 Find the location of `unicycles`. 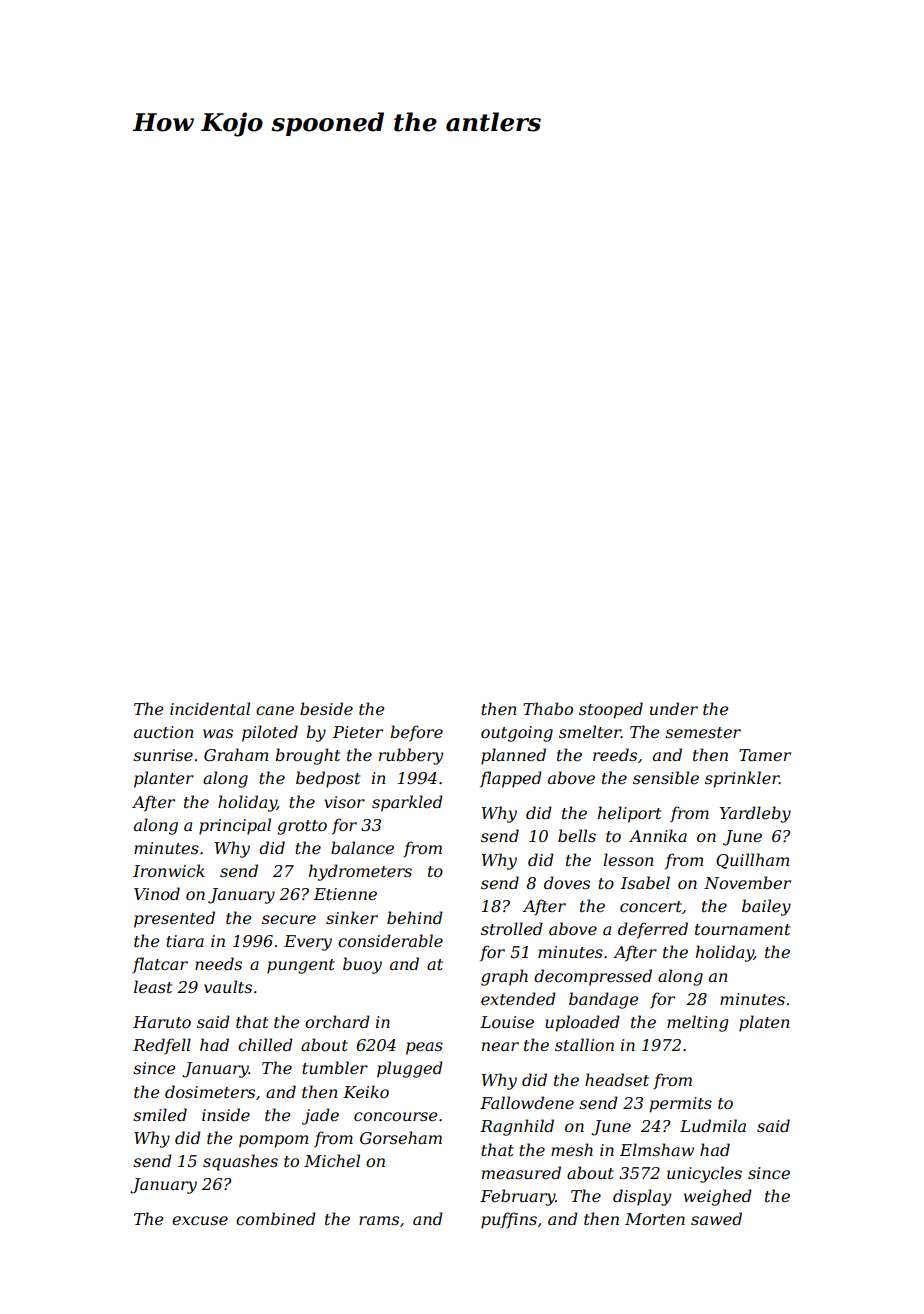

unicycles is located at coordinates (704, 1174).
